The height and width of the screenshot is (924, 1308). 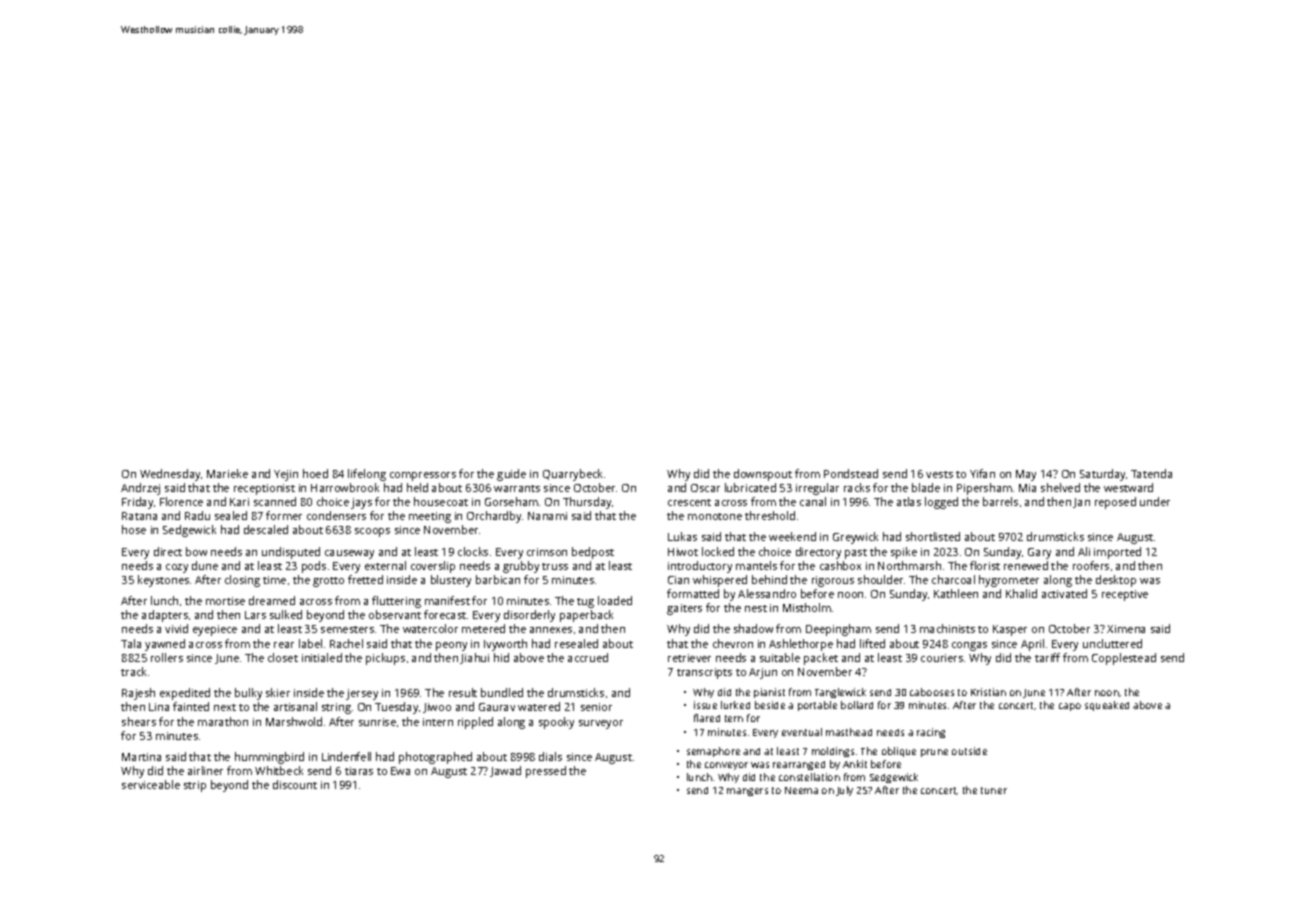 What do you see at coordinates (982, 473) in the screenshot?
I see `Yifan` at bounding box center [982, 473].
